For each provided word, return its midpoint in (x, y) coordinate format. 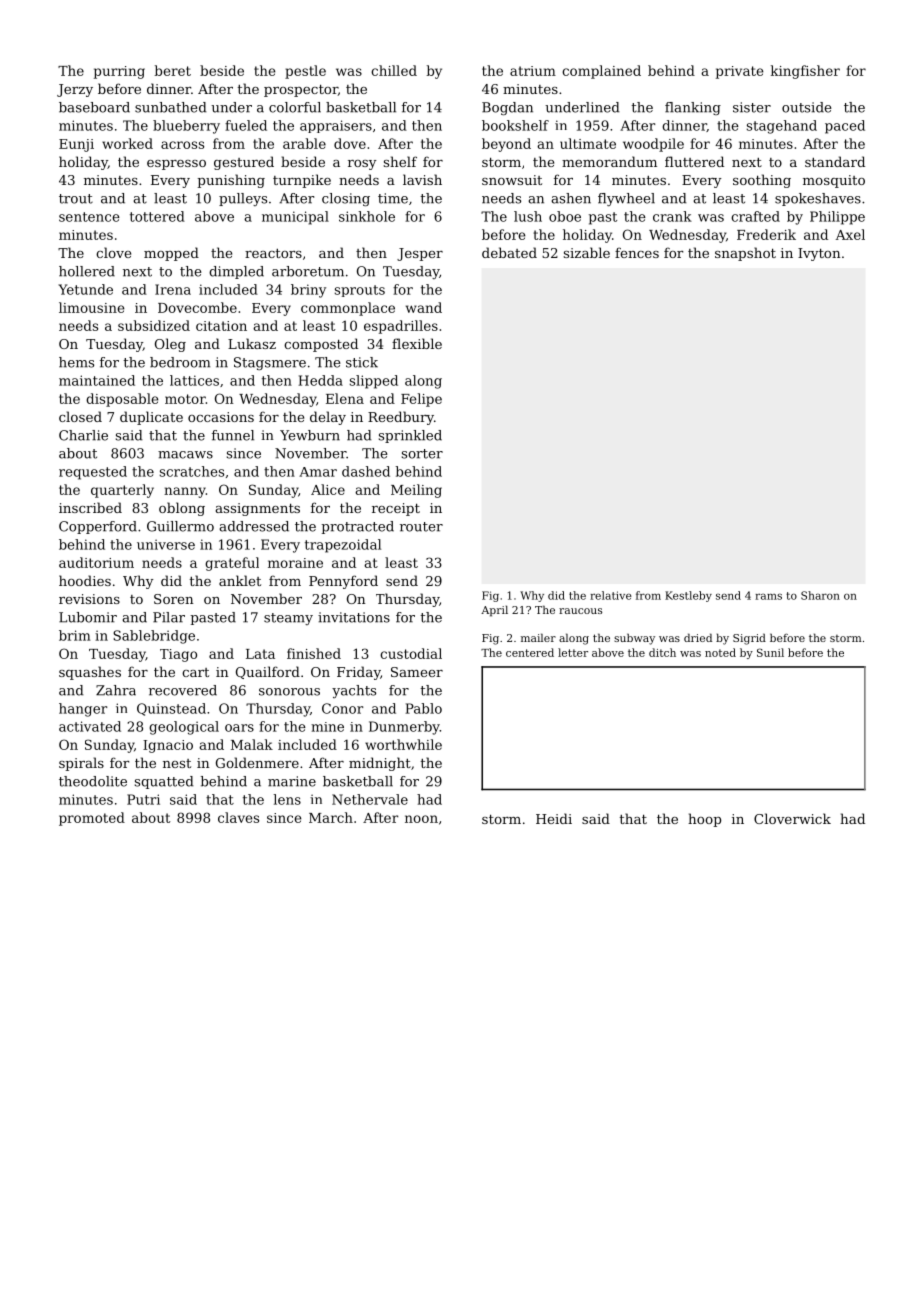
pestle (305, 72)
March (331, 817)
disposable (122, 400)
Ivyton (819, 254)
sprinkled (410, 436)
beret (172, 70)
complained (601, 72)
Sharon (820, 595)
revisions (89, 599)
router (421, 527)
